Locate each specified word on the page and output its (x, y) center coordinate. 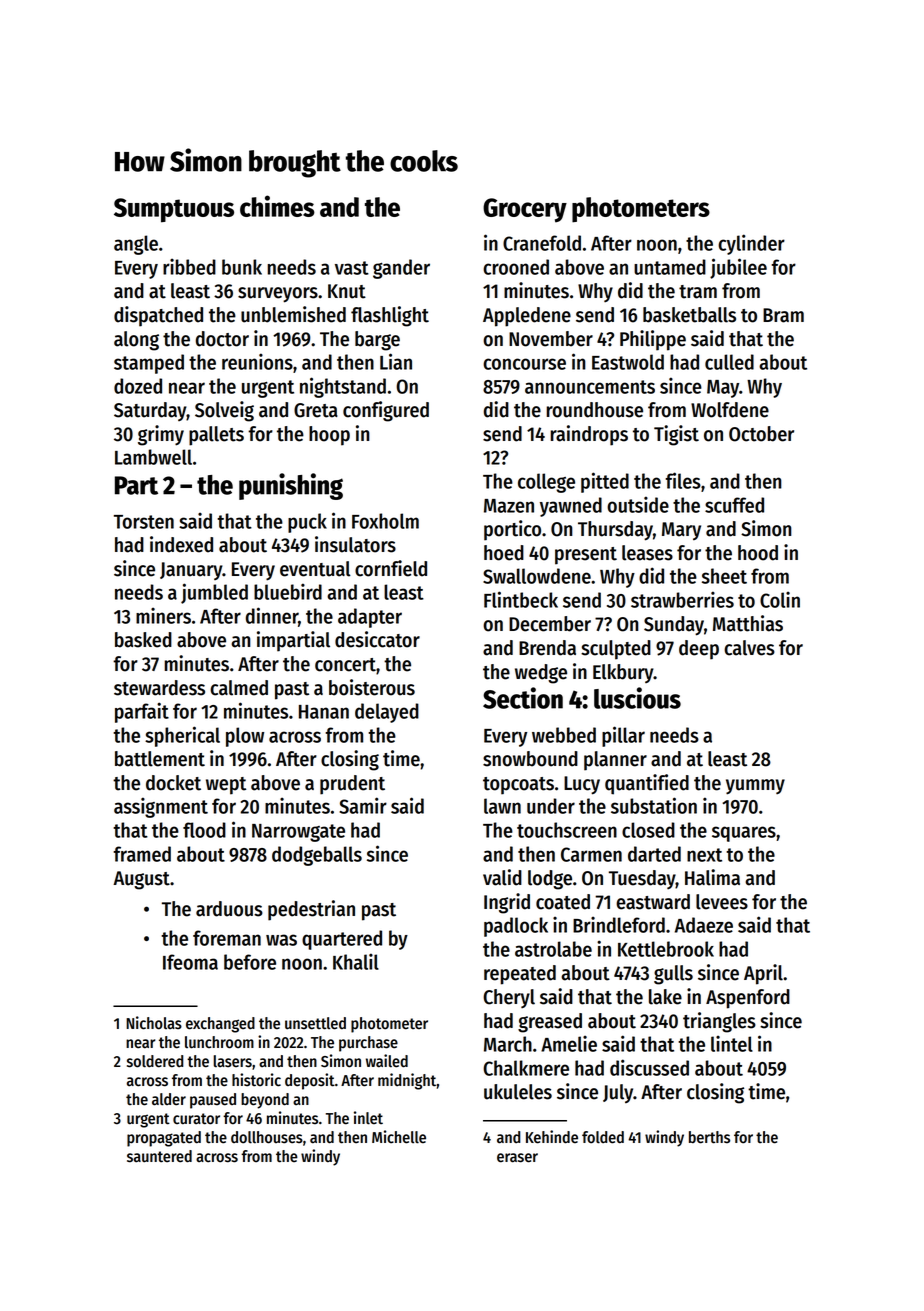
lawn (502, 806)
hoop (329, 436)
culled (729, 362)
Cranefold (542, 243)
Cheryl (509, 999)
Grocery (525, 210)
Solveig (224, 411)
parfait (142, 712)
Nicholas (154, 1023)
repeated (520, 975)
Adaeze (704, 925)
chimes (277, 206)
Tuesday (642, 880)
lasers (233, 1061)
